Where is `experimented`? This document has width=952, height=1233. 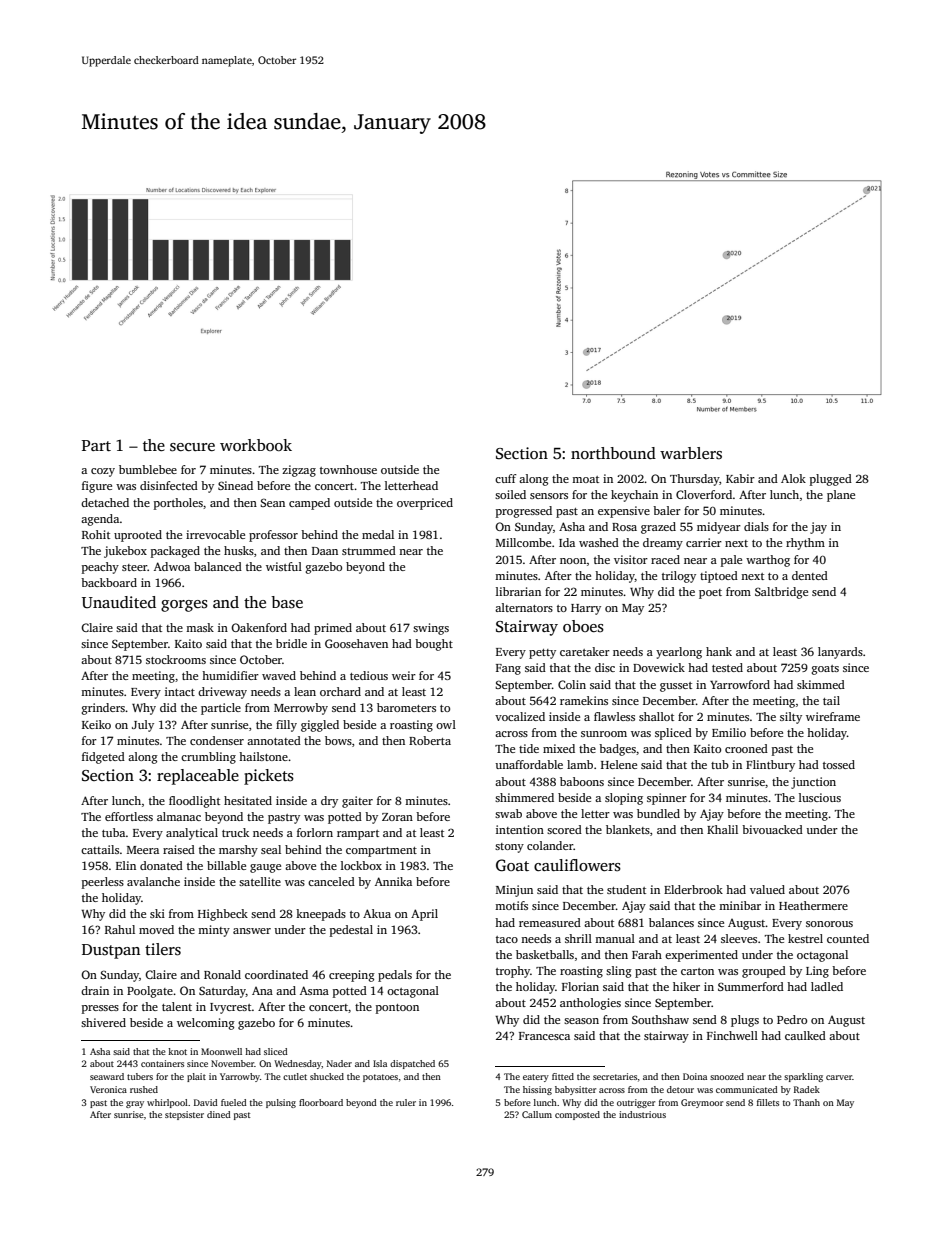 experimented is located at coordinates (701, 956).
